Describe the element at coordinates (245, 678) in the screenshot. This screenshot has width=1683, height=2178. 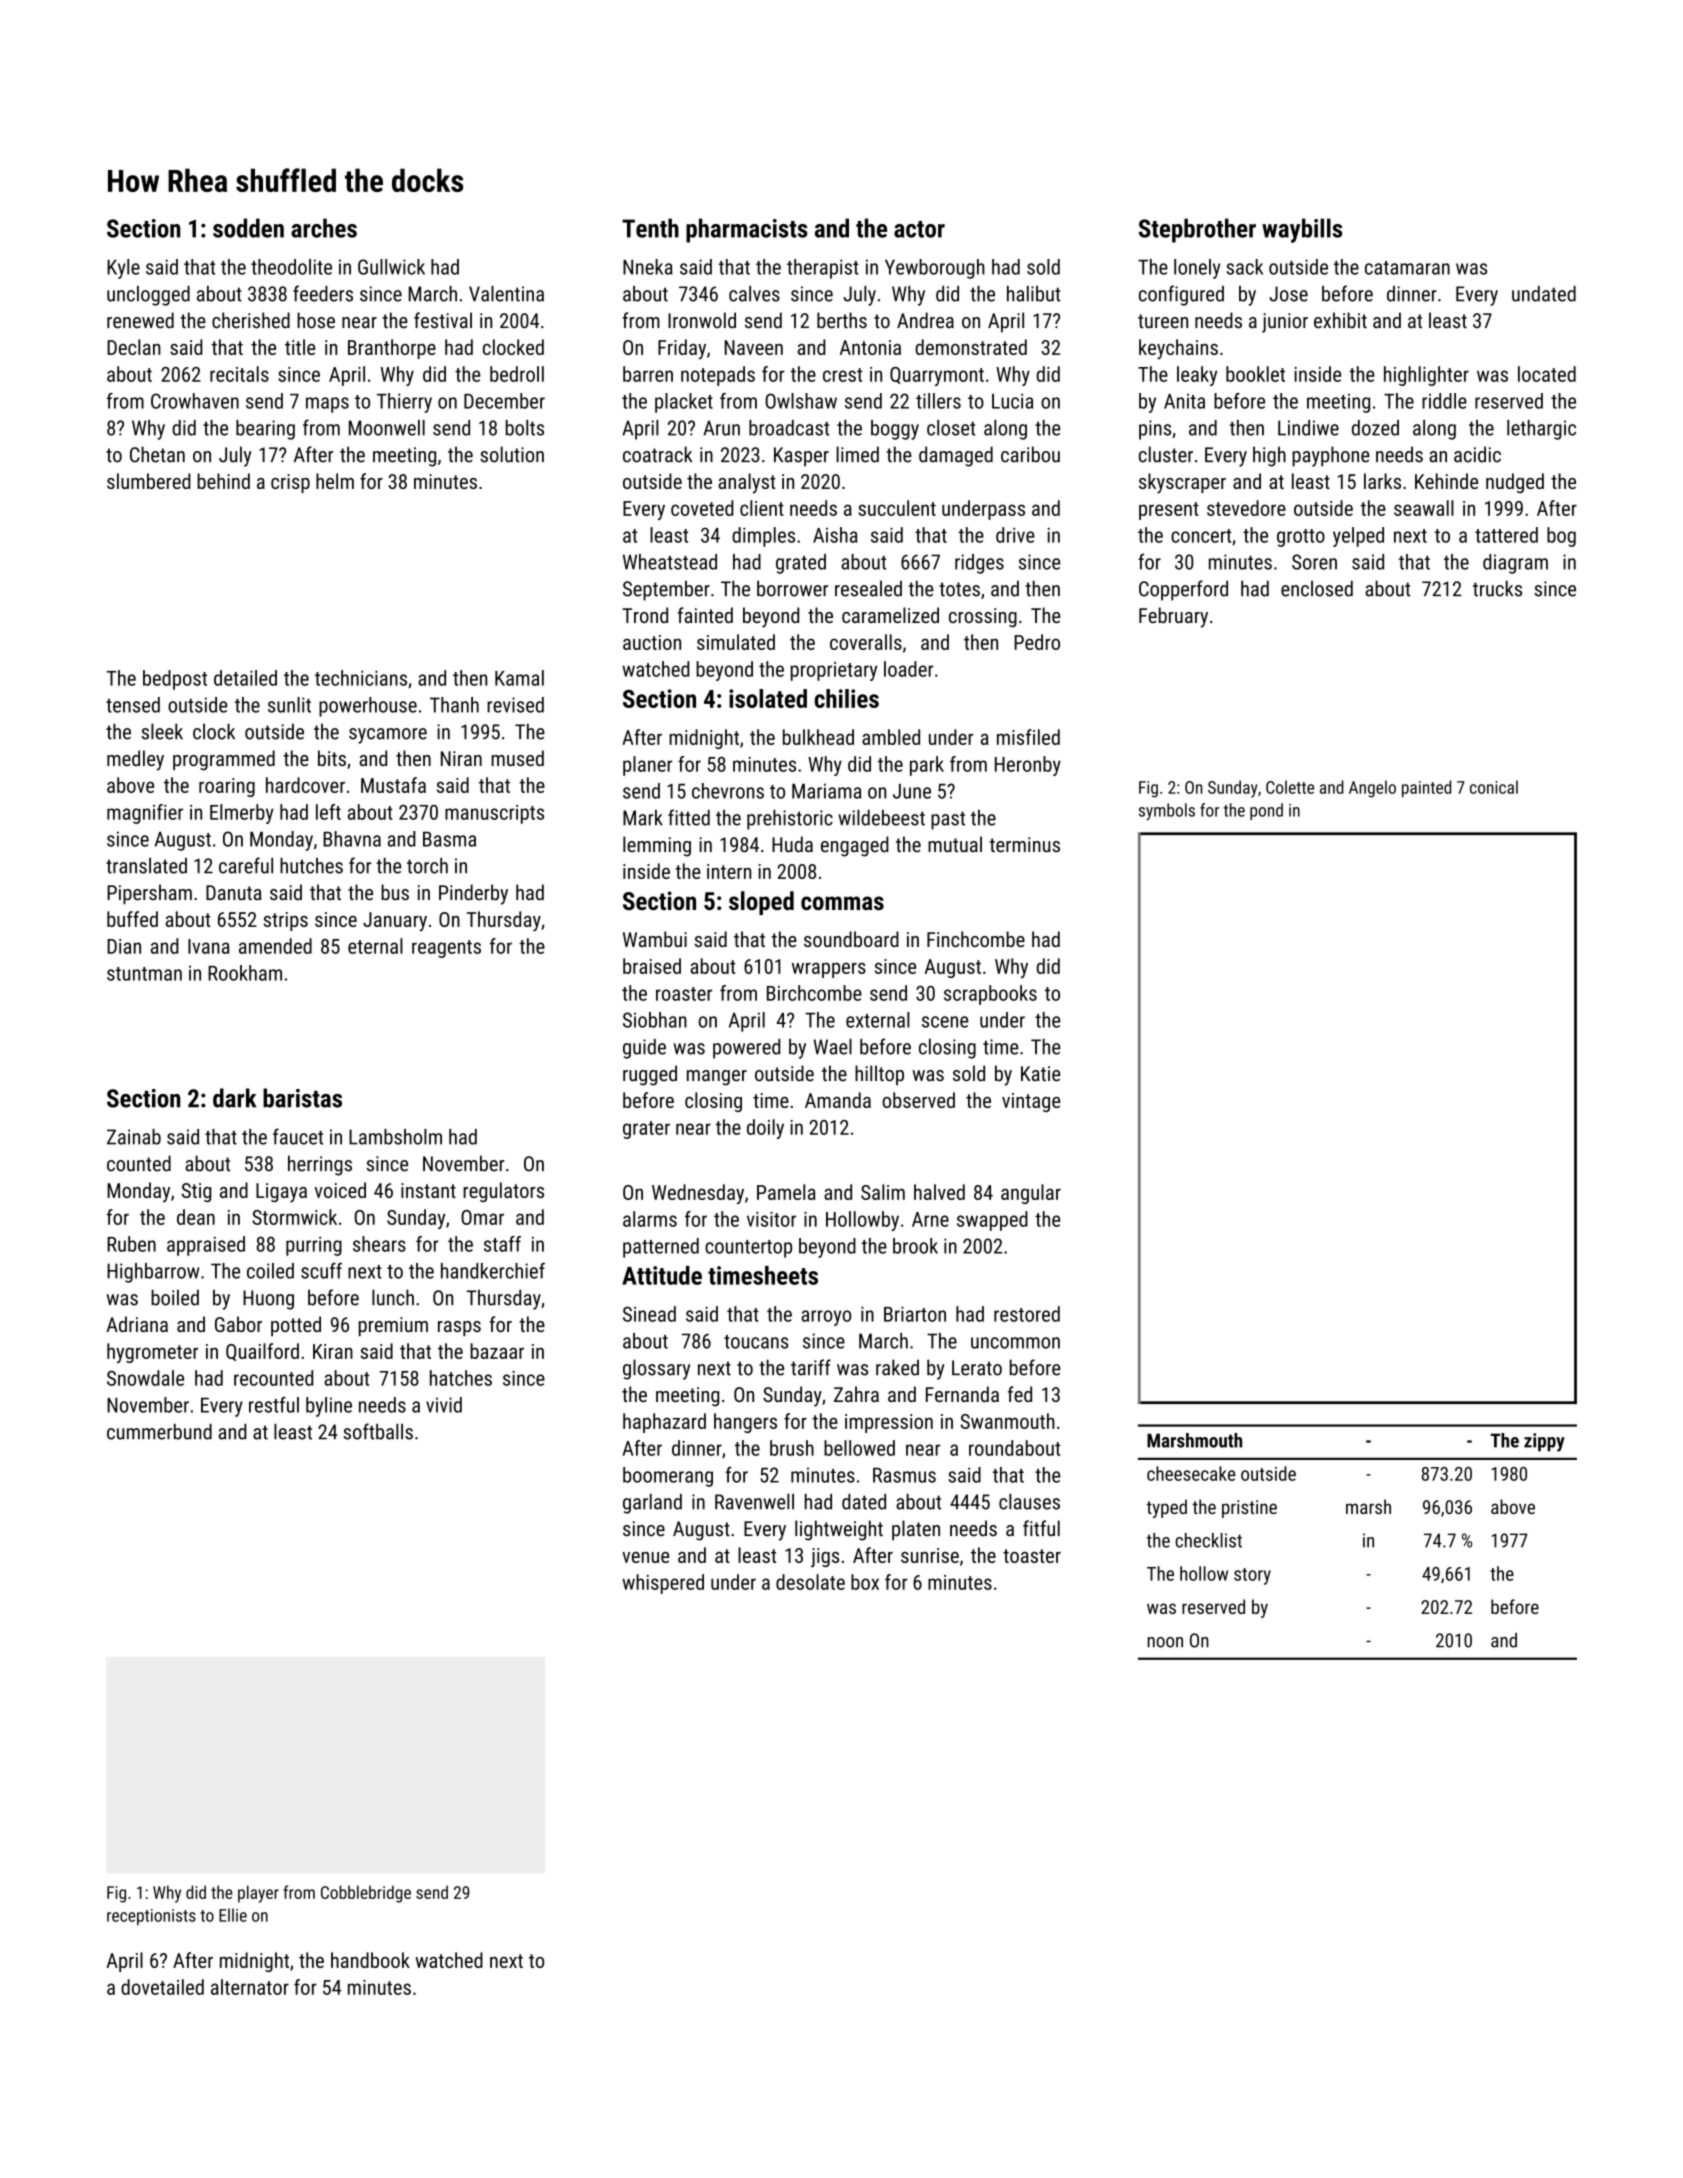
I see `detailed` at that location.
